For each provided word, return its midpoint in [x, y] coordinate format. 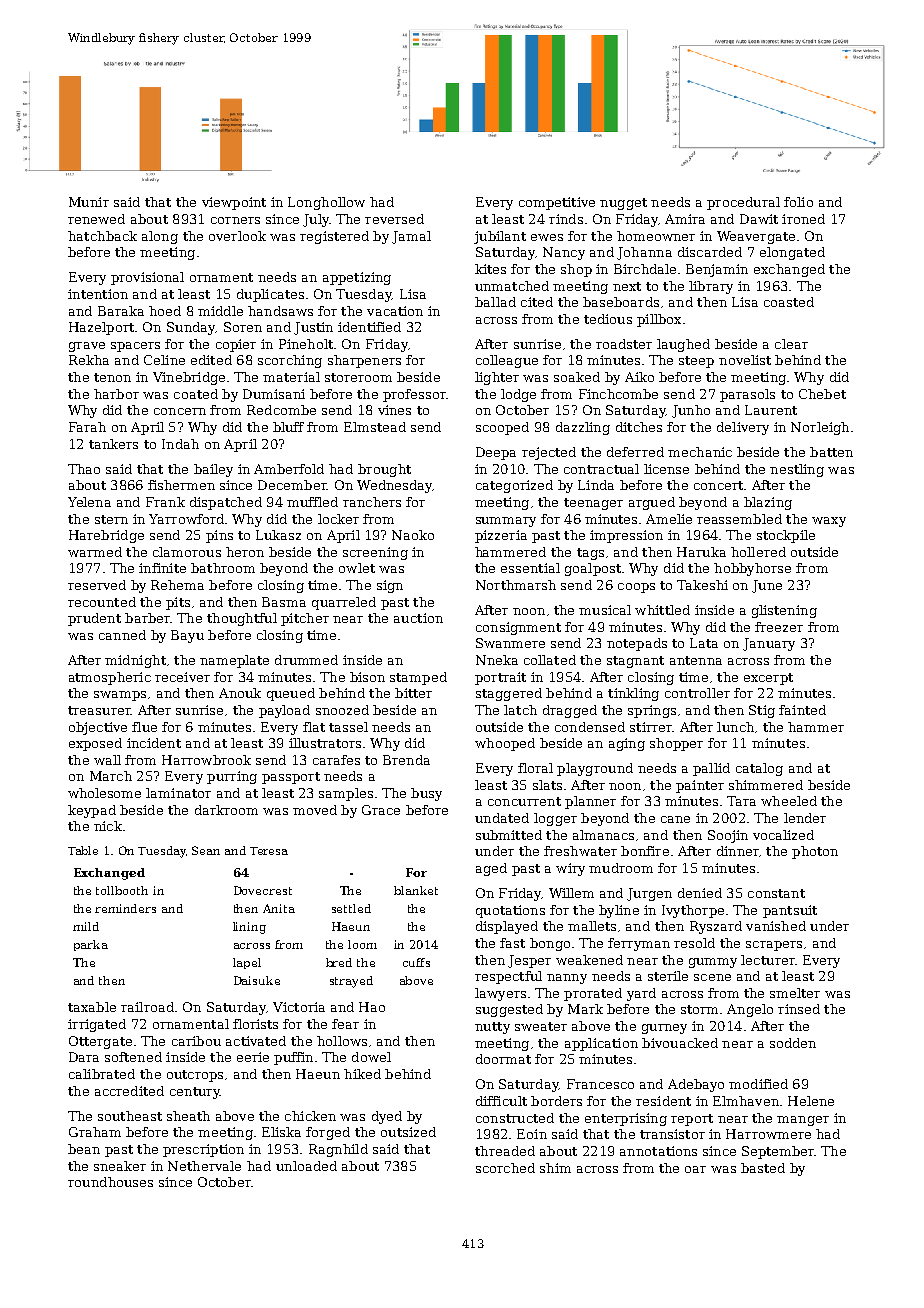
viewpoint [234, 203]
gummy [713, 963]
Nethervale [204, 1166]
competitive [557, 203]
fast [512, 943]
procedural [743, 203]
